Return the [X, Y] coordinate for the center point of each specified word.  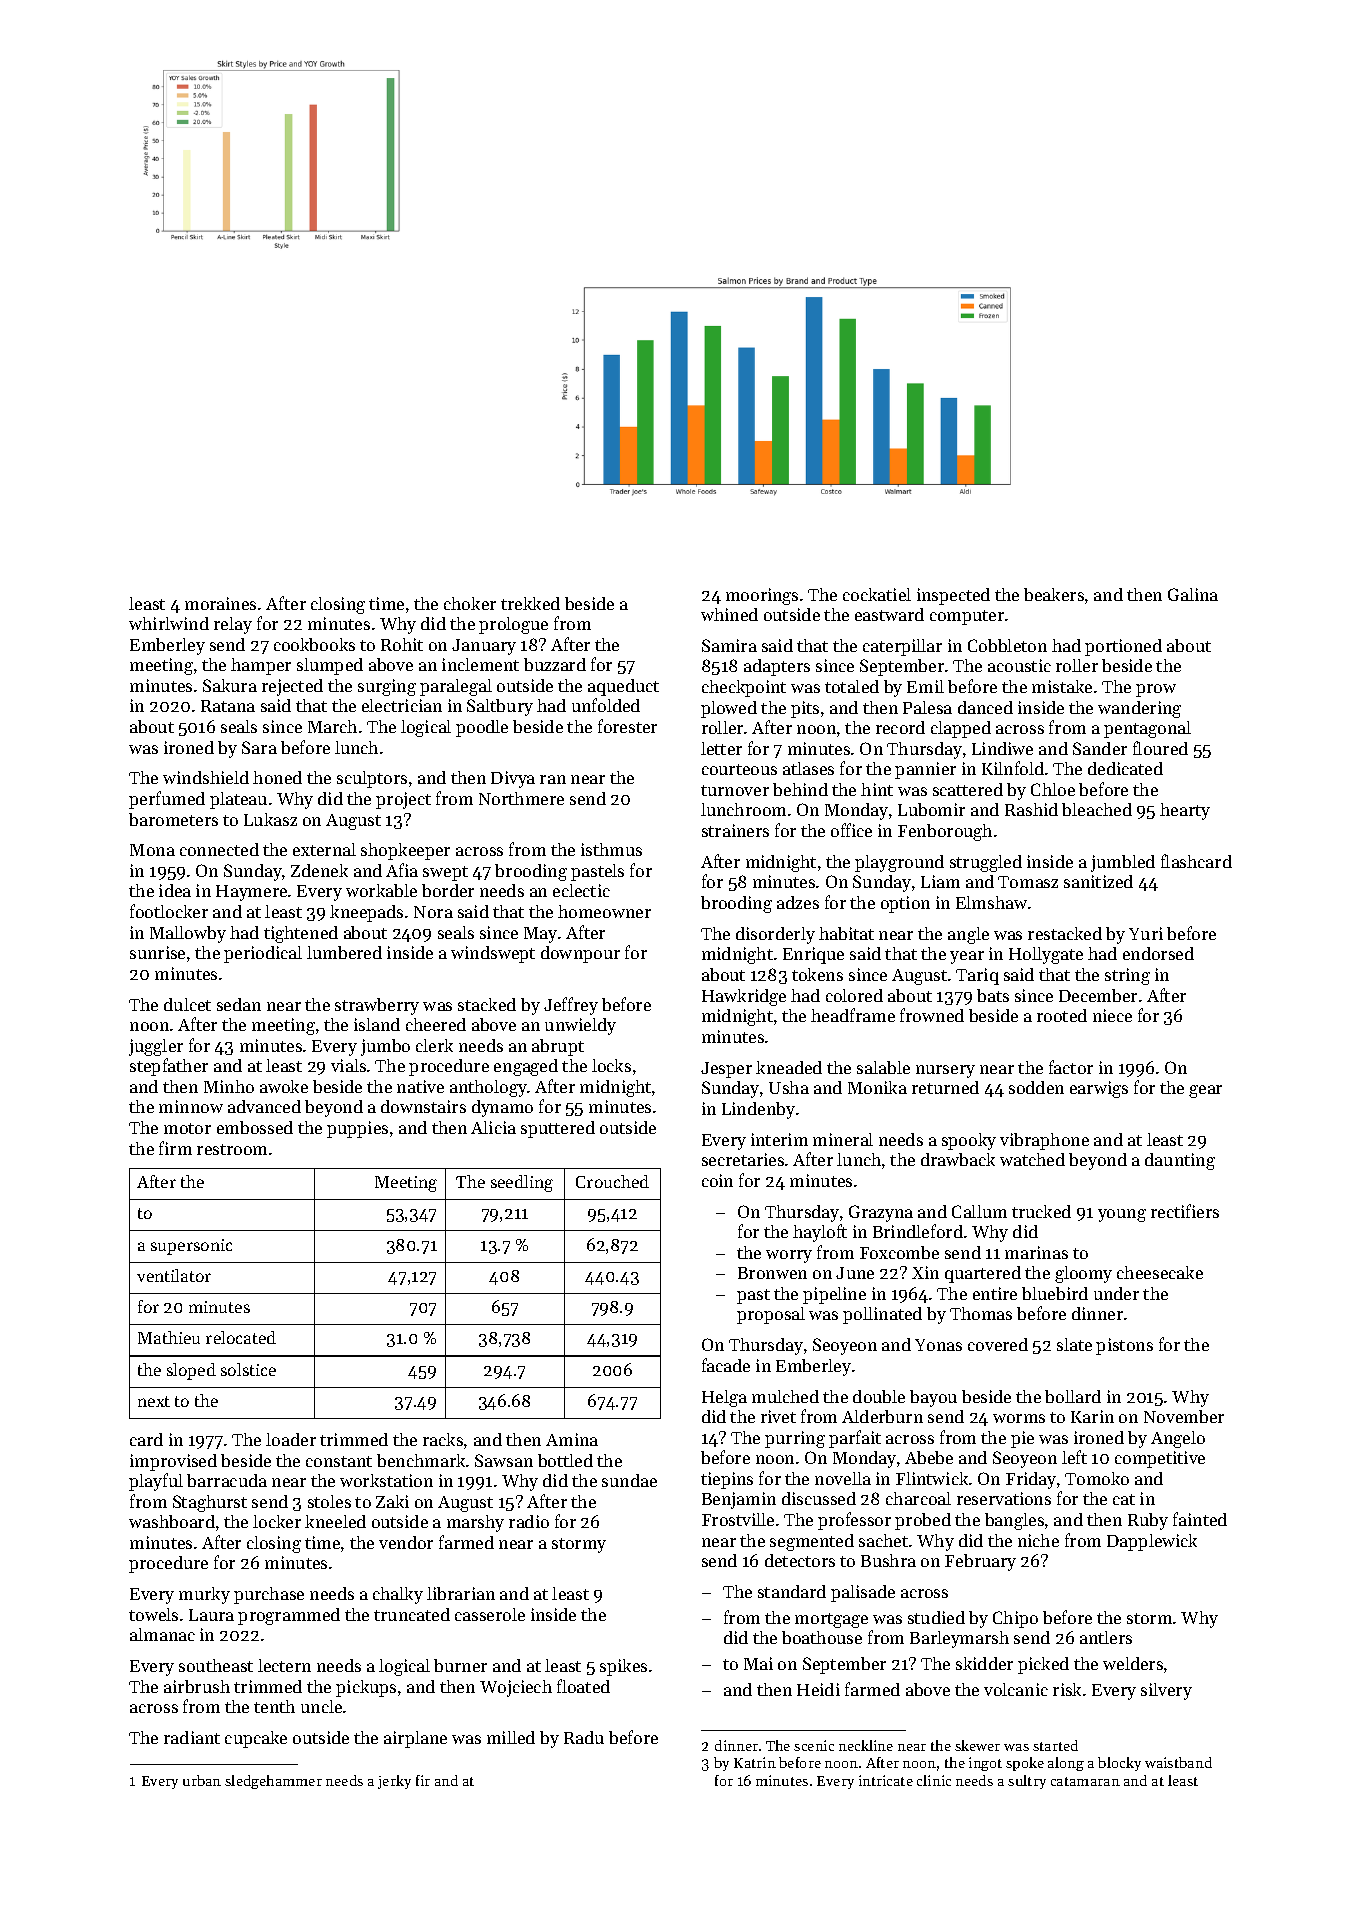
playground [899, 863]
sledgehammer [273, 1782]
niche [1038, 1540]
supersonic [191, 1247]
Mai [758, 1663]
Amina [572, 1439]
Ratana [228, 706]
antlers [1106, 1637]
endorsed [1158, 953]
